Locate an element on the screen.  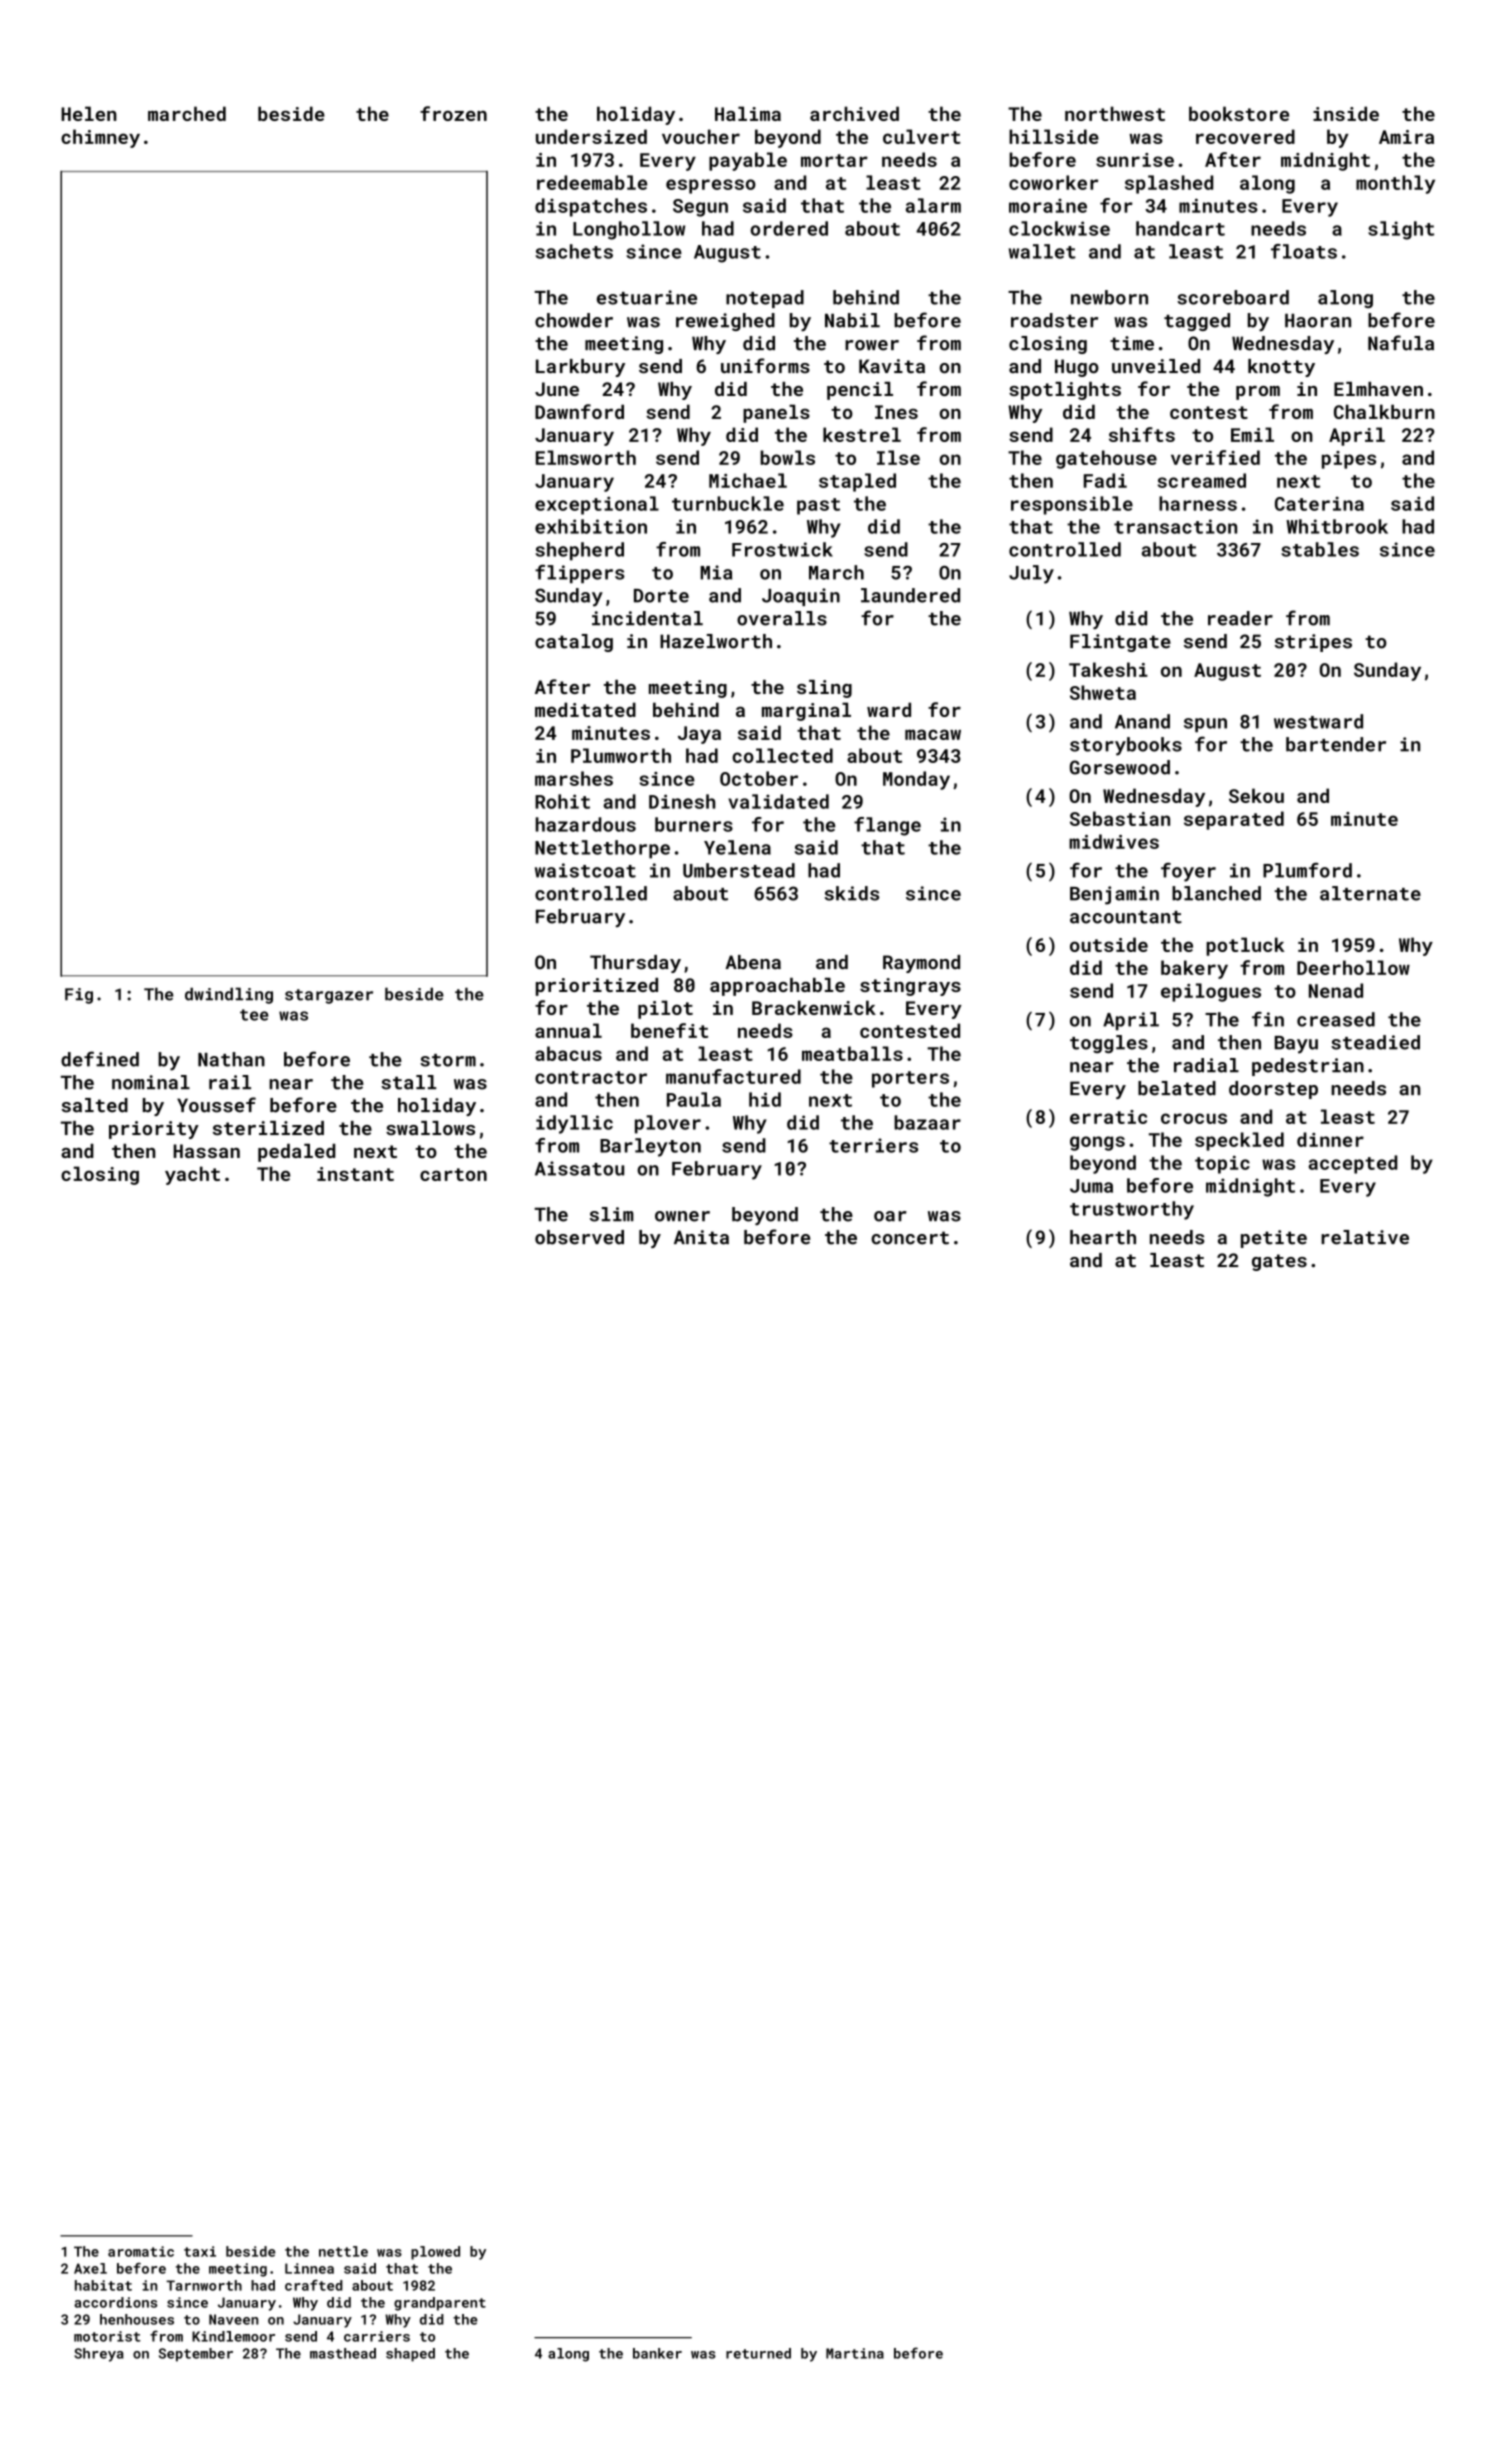
stables is located at coordinates (1320, 549).
